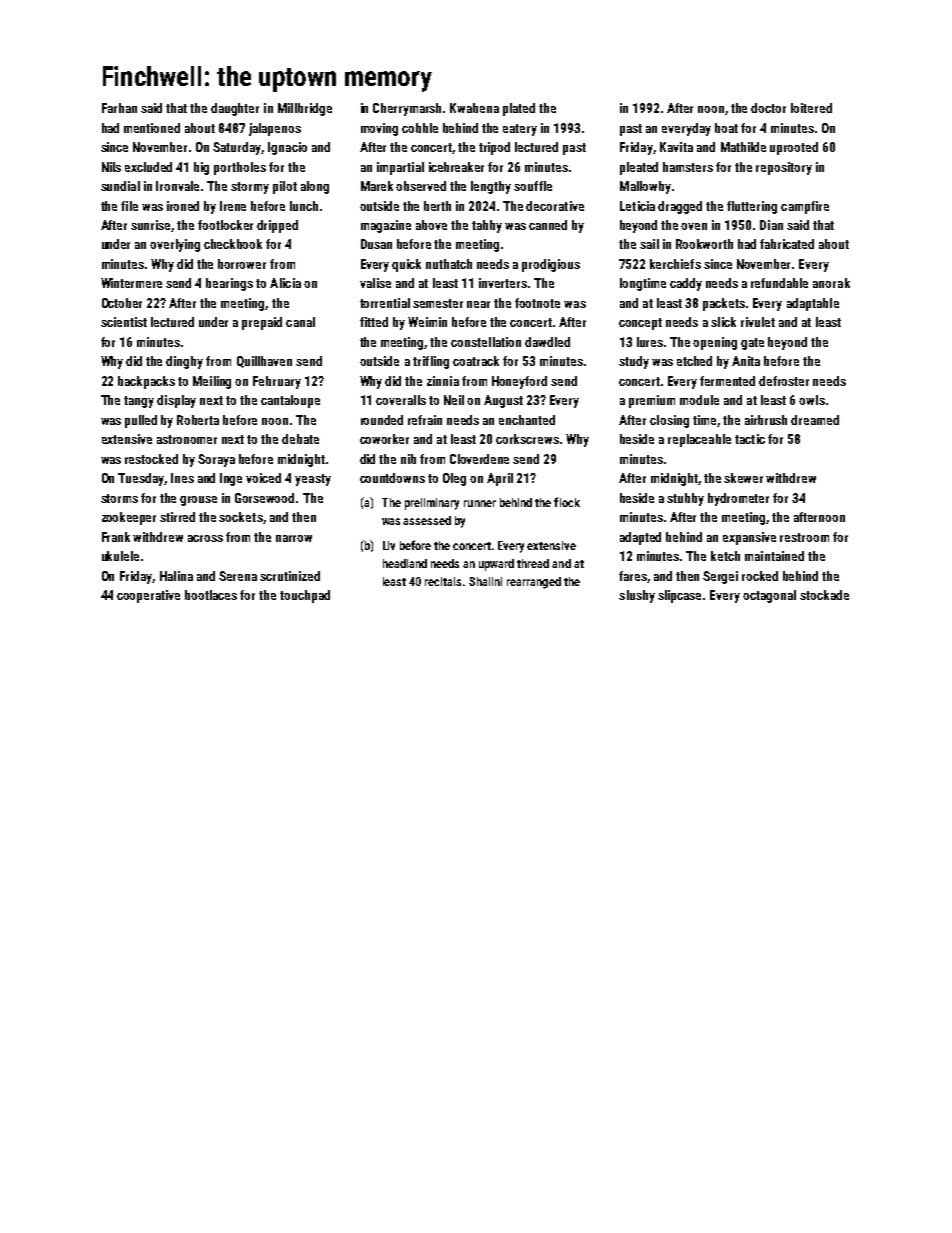 This page has height=1233, width=952. Describe the element at coordinates (148, 596) in the page. I see `cooperative` at that location.
